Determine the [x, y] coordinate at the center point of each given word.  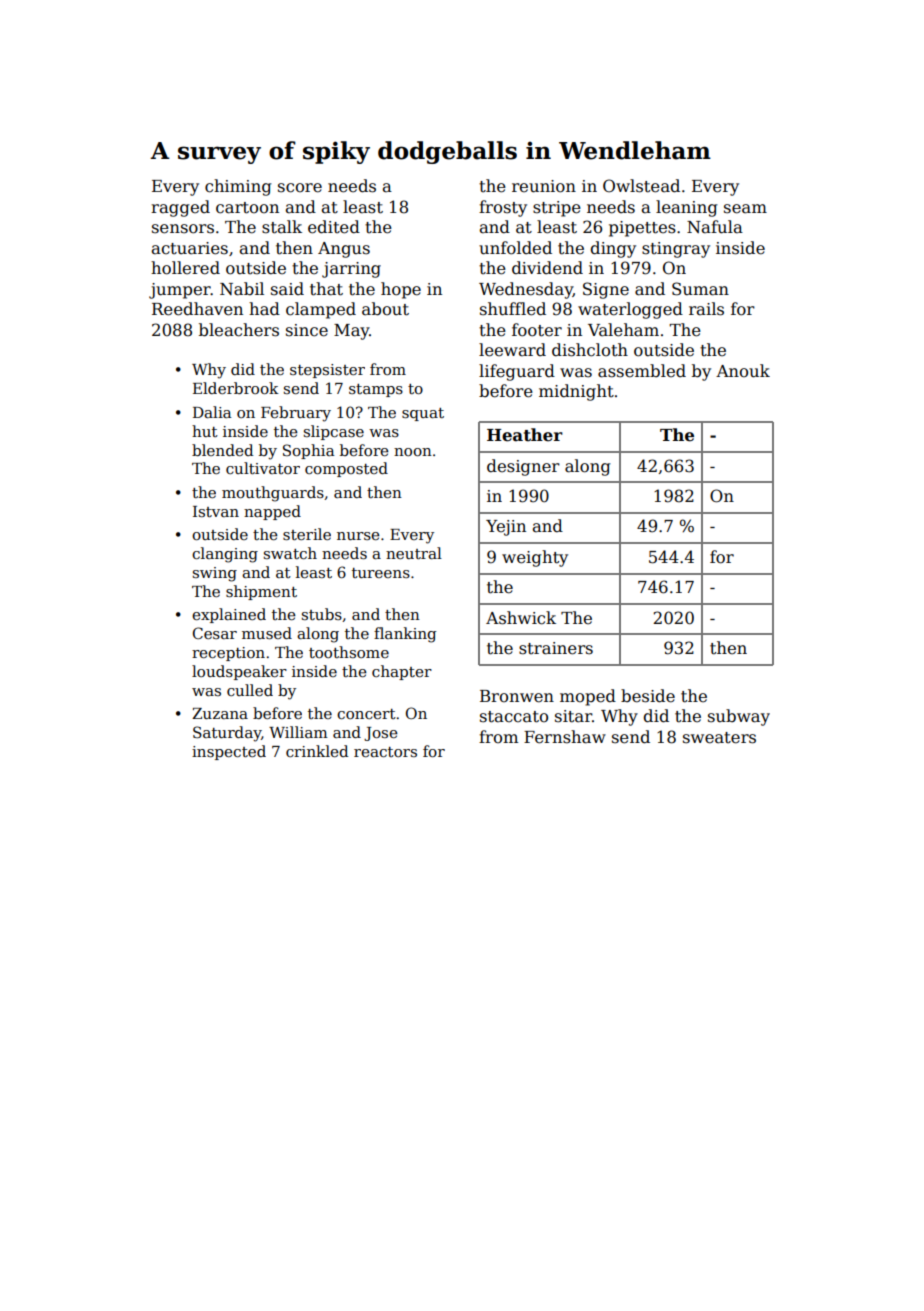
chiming [238, 187]
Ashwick [521, 618]
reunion [544, 186]
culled [250, 690]
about [385, 309]
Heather [525, 435]
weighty [535, 558]
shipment [261, 592]
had [264, 309]
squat [423, 414]
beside [648, 696]
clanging [225, 555]
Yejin [506, 528]
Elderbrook [236, 388]
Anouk [743, 371]
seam [745, 209]
